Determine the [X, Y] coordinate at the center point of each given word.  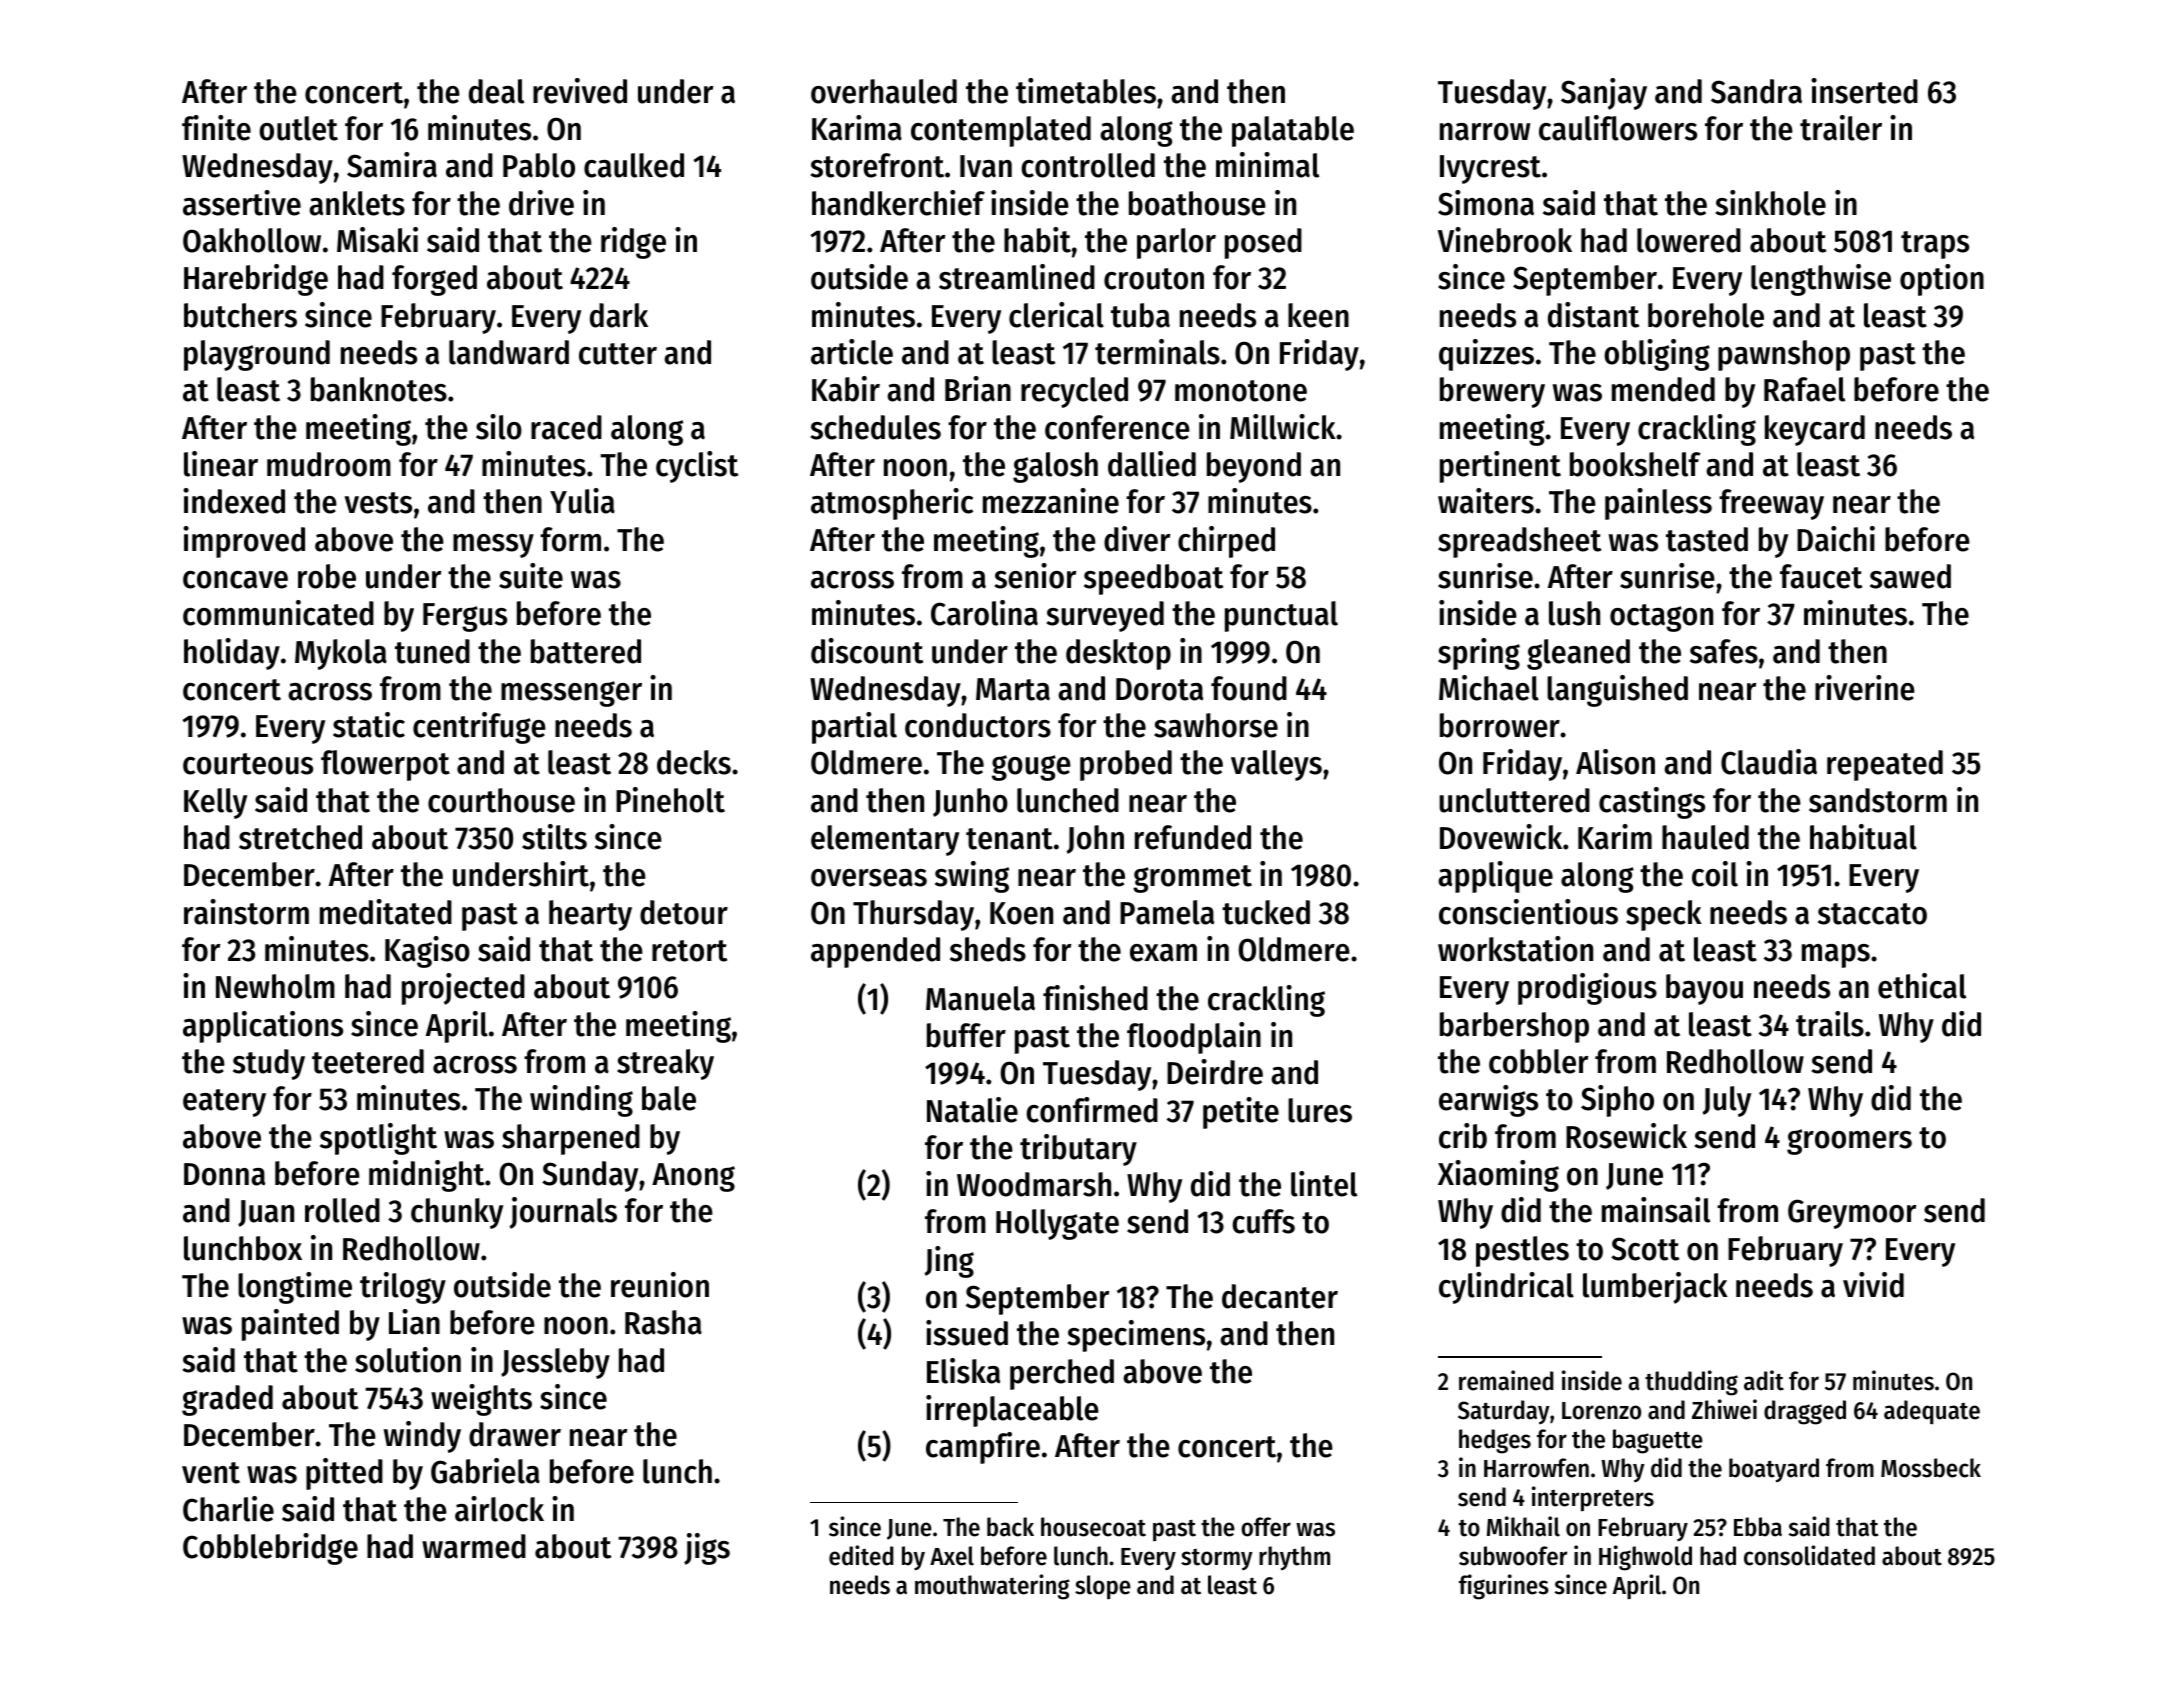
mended [1663, 389]
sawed [1910, 576]
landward [509, 352]
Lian [414, 1322]
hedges [1495, 1441]
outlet [298, 128]
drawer [515, 1434]
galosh [1055, 467]
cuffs [1263, 1221]
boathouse [1197, 203]
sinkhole [1771, 203]
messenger [571, 694]
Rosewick [1626, 1136]
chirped [1226, 542]
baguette [1658, 1441]
